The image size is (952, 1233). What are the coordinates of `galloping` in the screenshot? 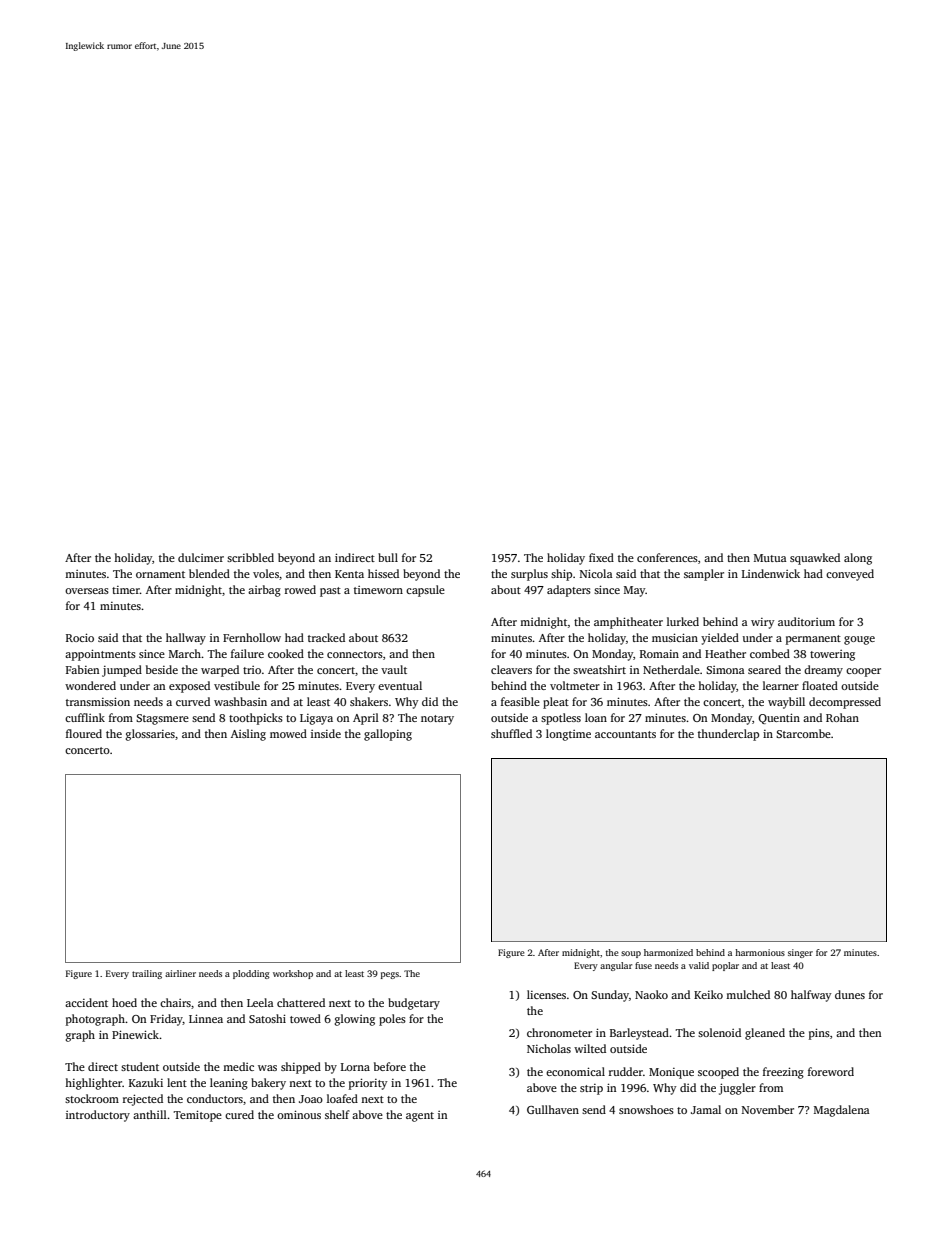 It's located at (388, 735).
